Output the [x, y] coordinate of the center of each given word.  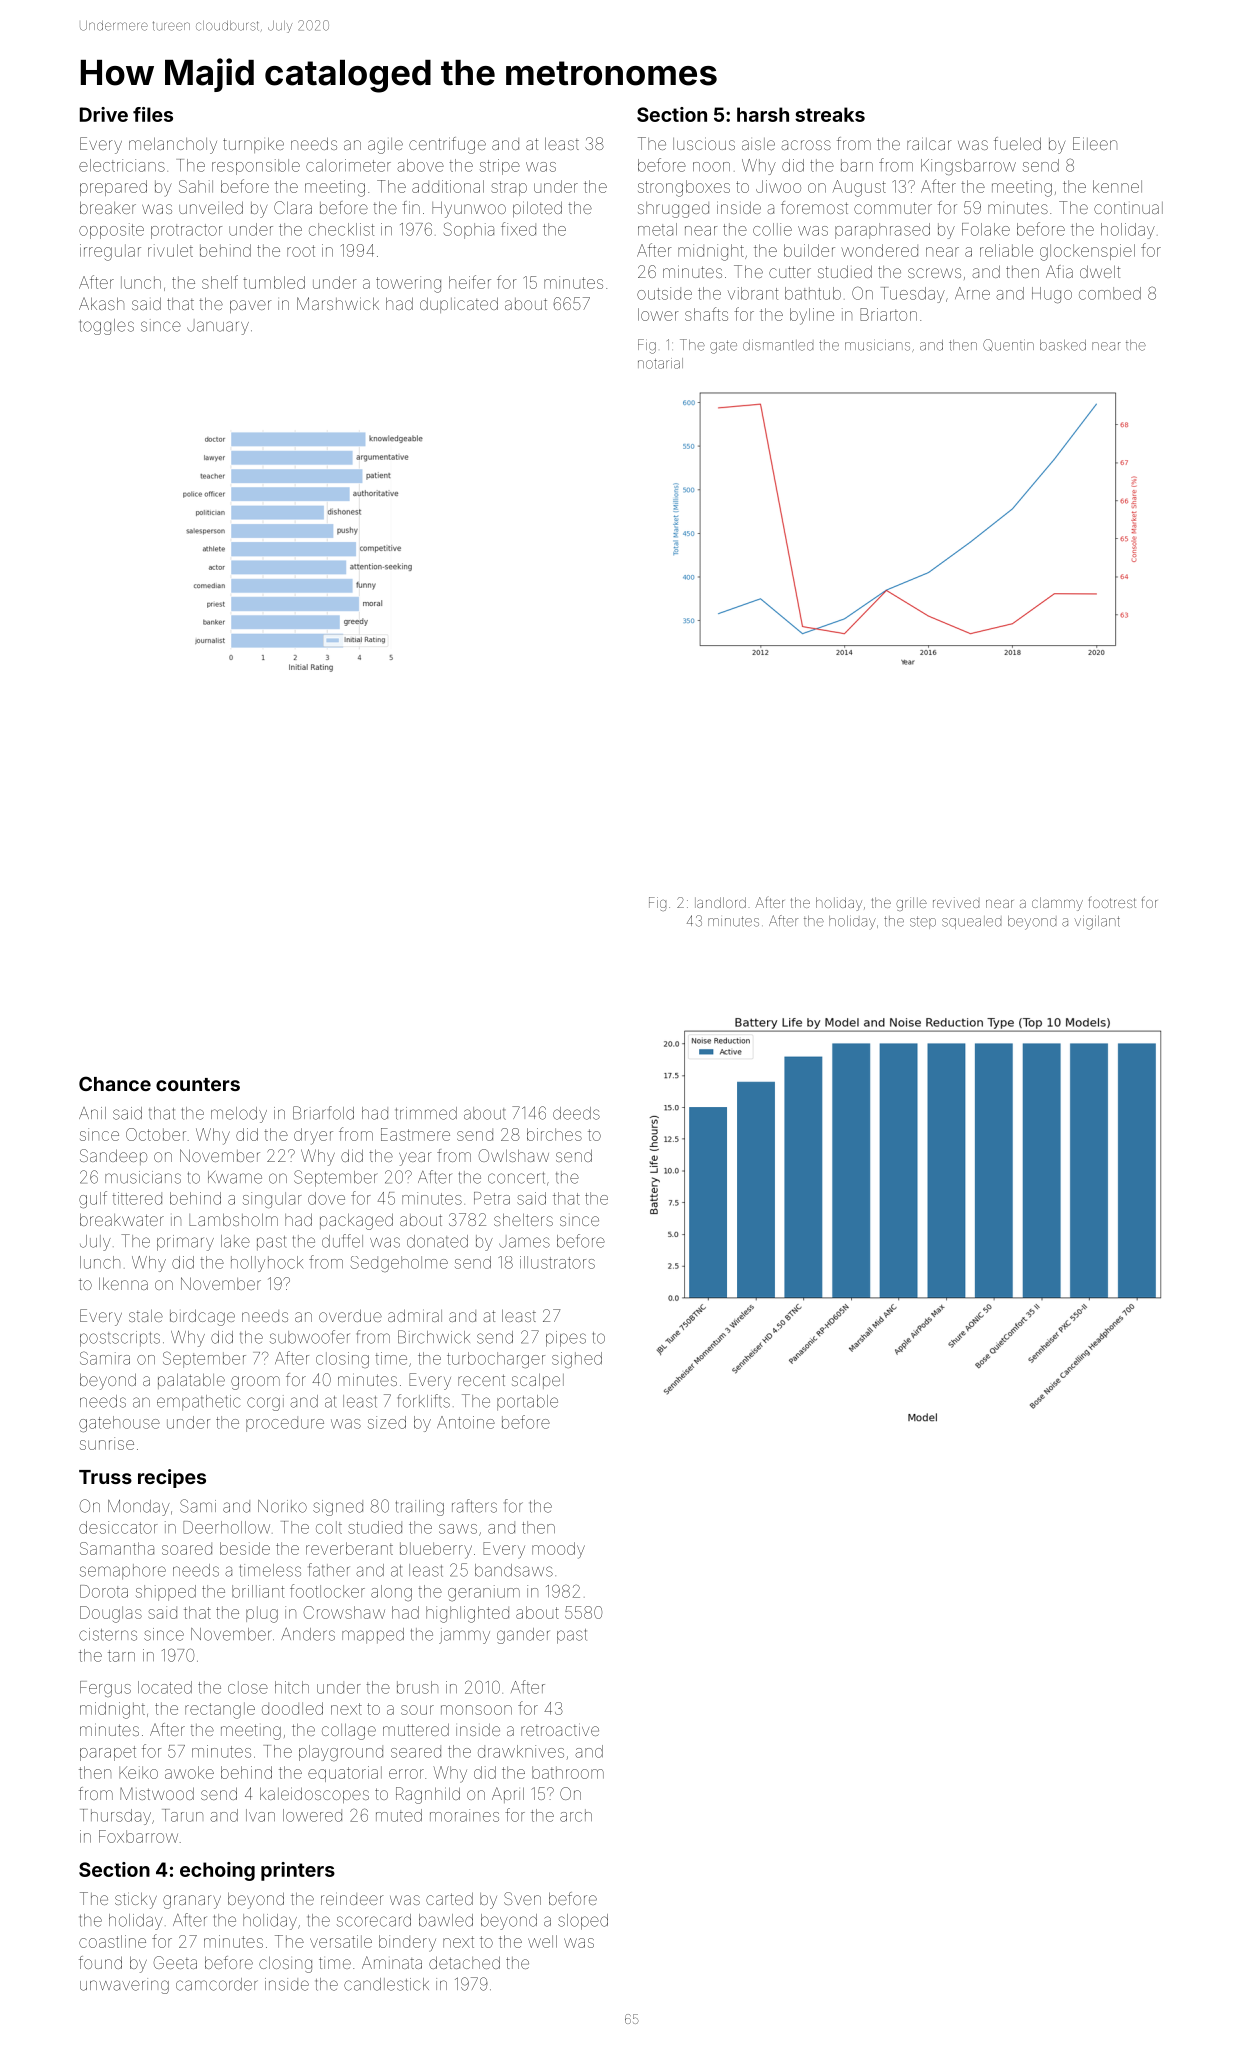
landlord [720, 902]
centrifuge [447, 145]
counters [198, 1084]
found [100, 1962]
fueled [1017, 143]
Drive [104, 114]
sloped [583, 1922]
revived [956, 904]
